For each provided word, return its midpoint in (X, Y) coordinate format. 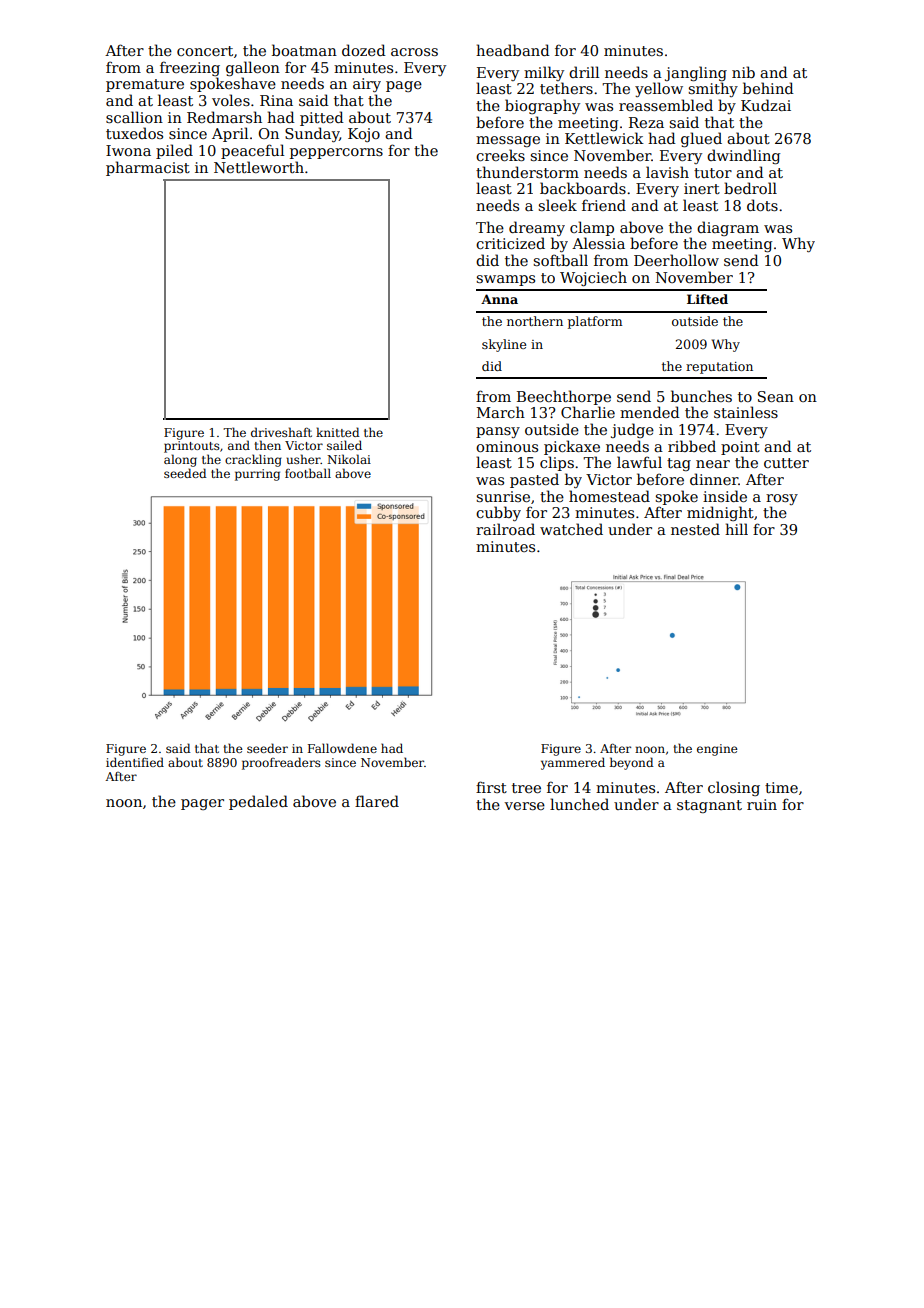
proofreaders (281, 763)
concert (205, 51)
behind (768, 88)
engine (717, 750)
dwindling (743, 156)
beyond (631, 763)
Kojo (364, 135)
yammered (573, 763)
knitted (337, 432)
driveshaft (281, 432)
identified (135, 762)
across (414, 52)
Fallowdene (342, 748)
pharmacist (148, 168)
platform (595, 322)
